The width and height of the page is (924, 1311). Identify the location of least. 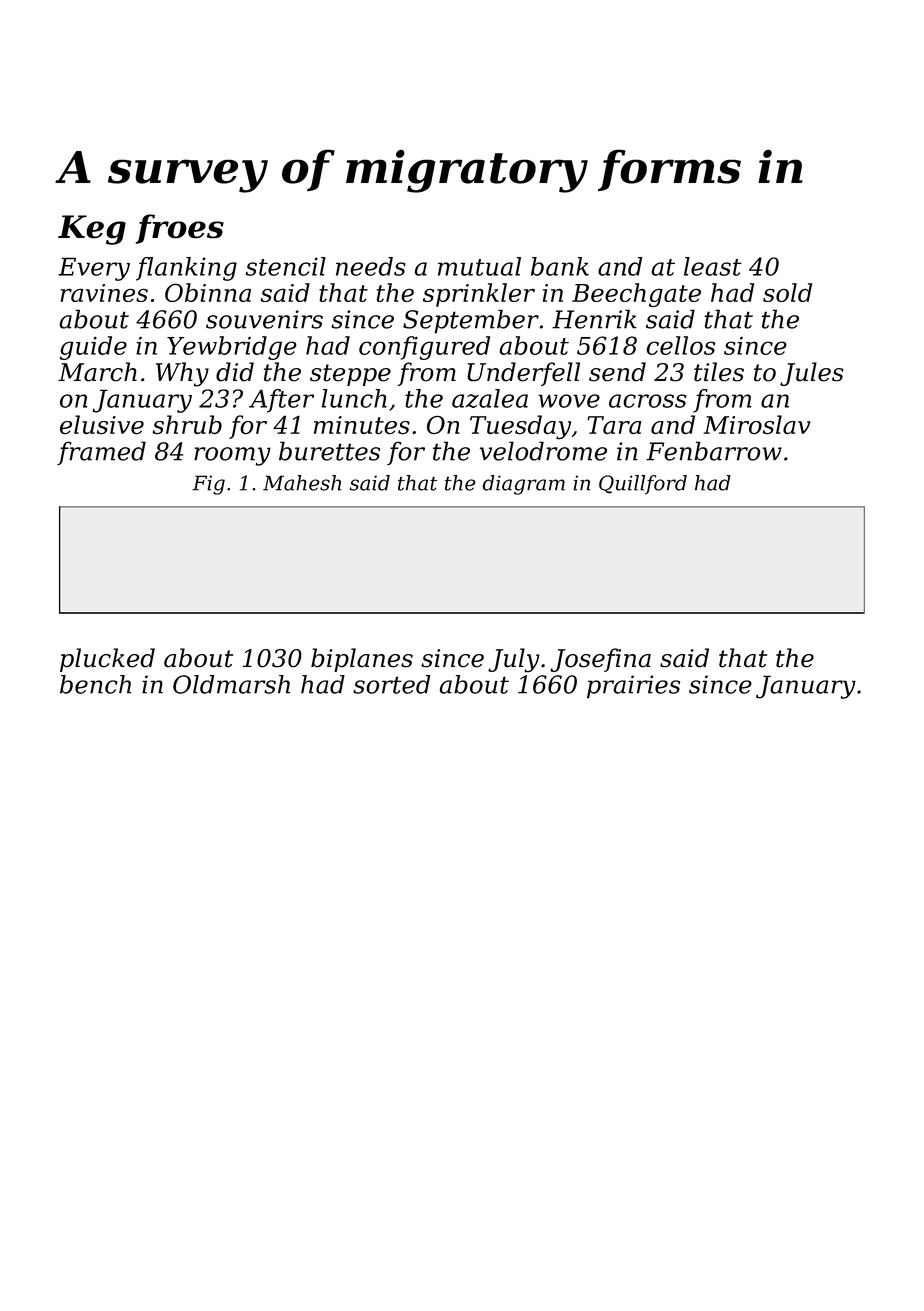
(713, 266).
